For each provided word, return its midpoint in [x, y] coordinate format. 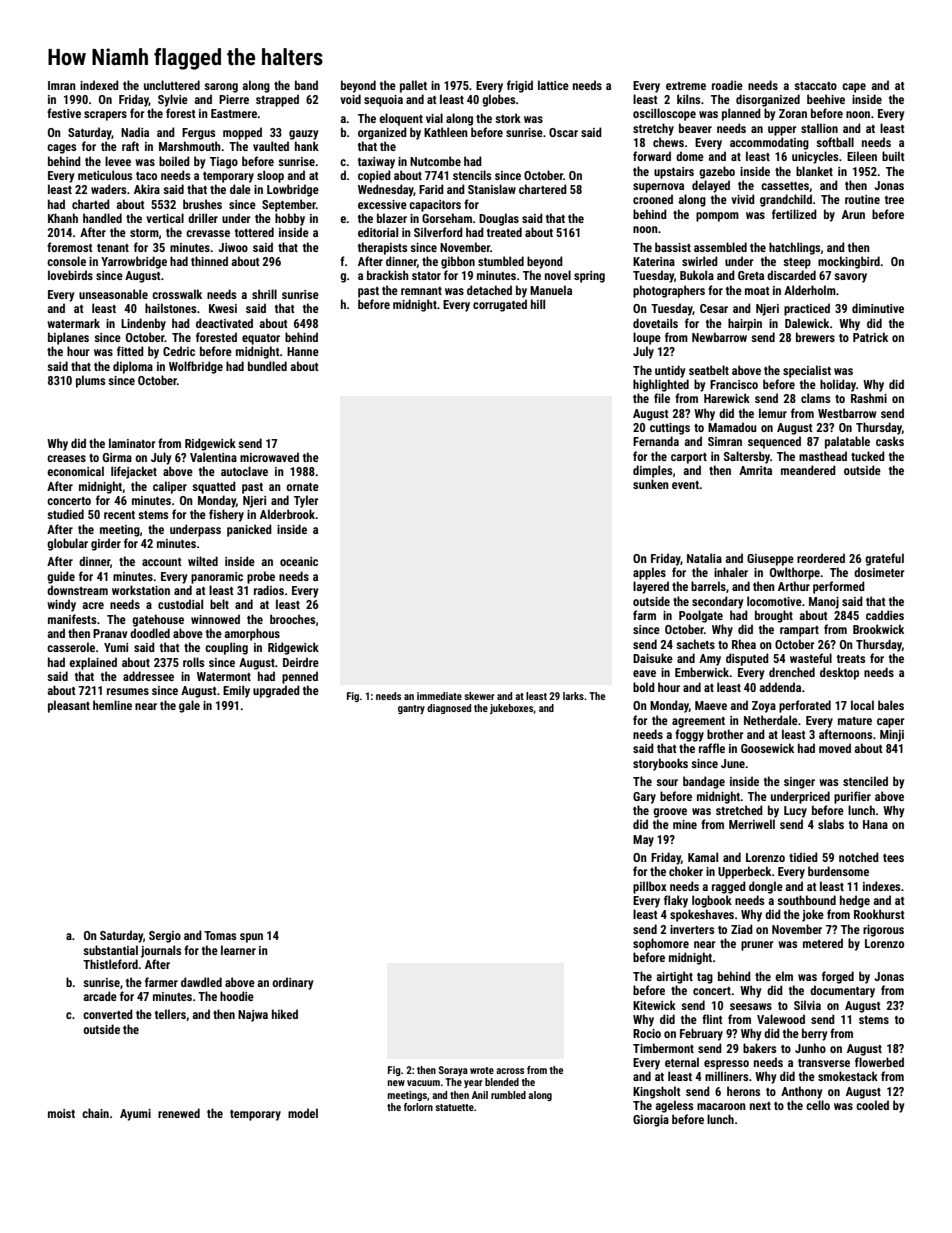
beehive [826, 99]
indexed [99, 85]
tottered [254, 232]
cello [818, 1105]
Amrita [755, 470]
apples [649, 573]
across [510, 1071]
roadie [727, 85]
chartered [543, 189]
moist [61, 1113]
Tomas [220, 935]
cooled [872, 1105]
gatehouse [158, 620]
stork [508, 118]
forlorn [418, 1107]
